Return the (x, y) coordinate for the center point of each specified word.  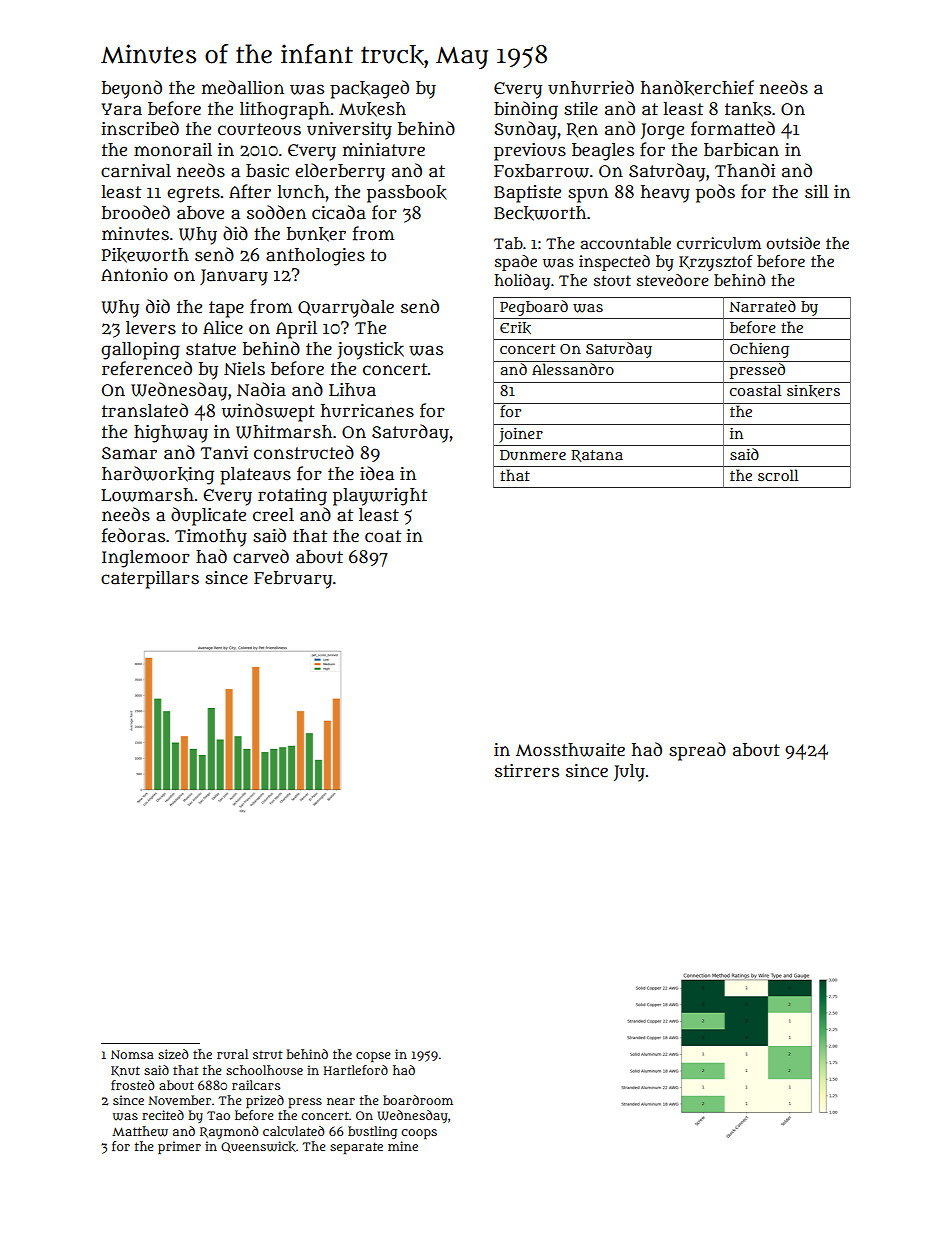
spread (697, 751)
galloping (140, 351)
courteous (259, 129)
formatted (733, 128)
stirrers (527, 771)
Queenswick (258, 1147)
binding (526, 110)
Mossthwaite (570, 750)
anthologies (315, 257)
